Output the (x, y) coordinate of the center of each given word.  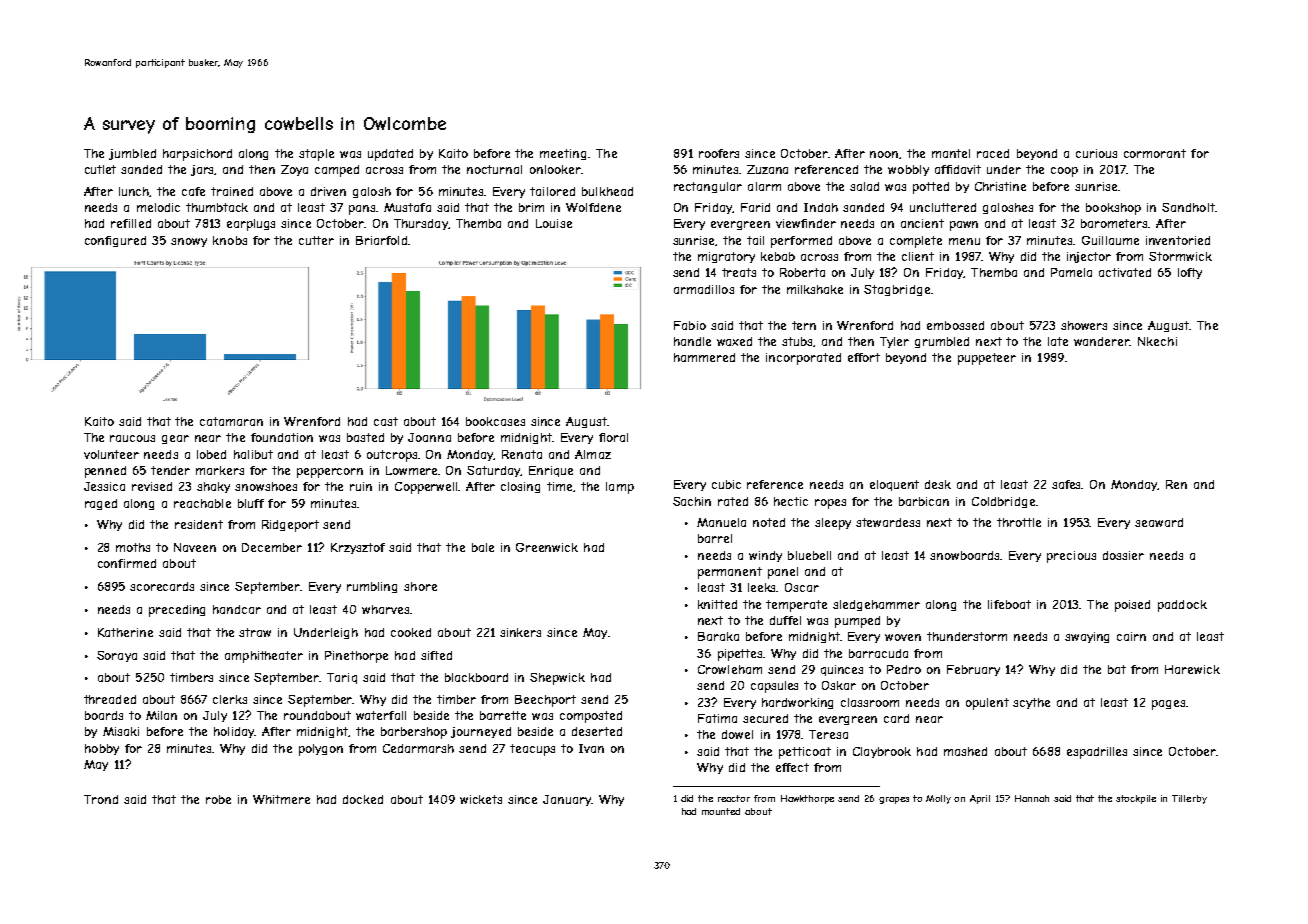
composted (591, 717)
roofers (719, 153)
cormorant (1155, 153)
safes (1067, 484)
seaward (1159, 522)
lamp (620, 488)
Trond (101, 799)
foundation (282, 437)
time (560, 487)
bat (1117, 669)
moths (133, 547)
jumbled (132, 154)
